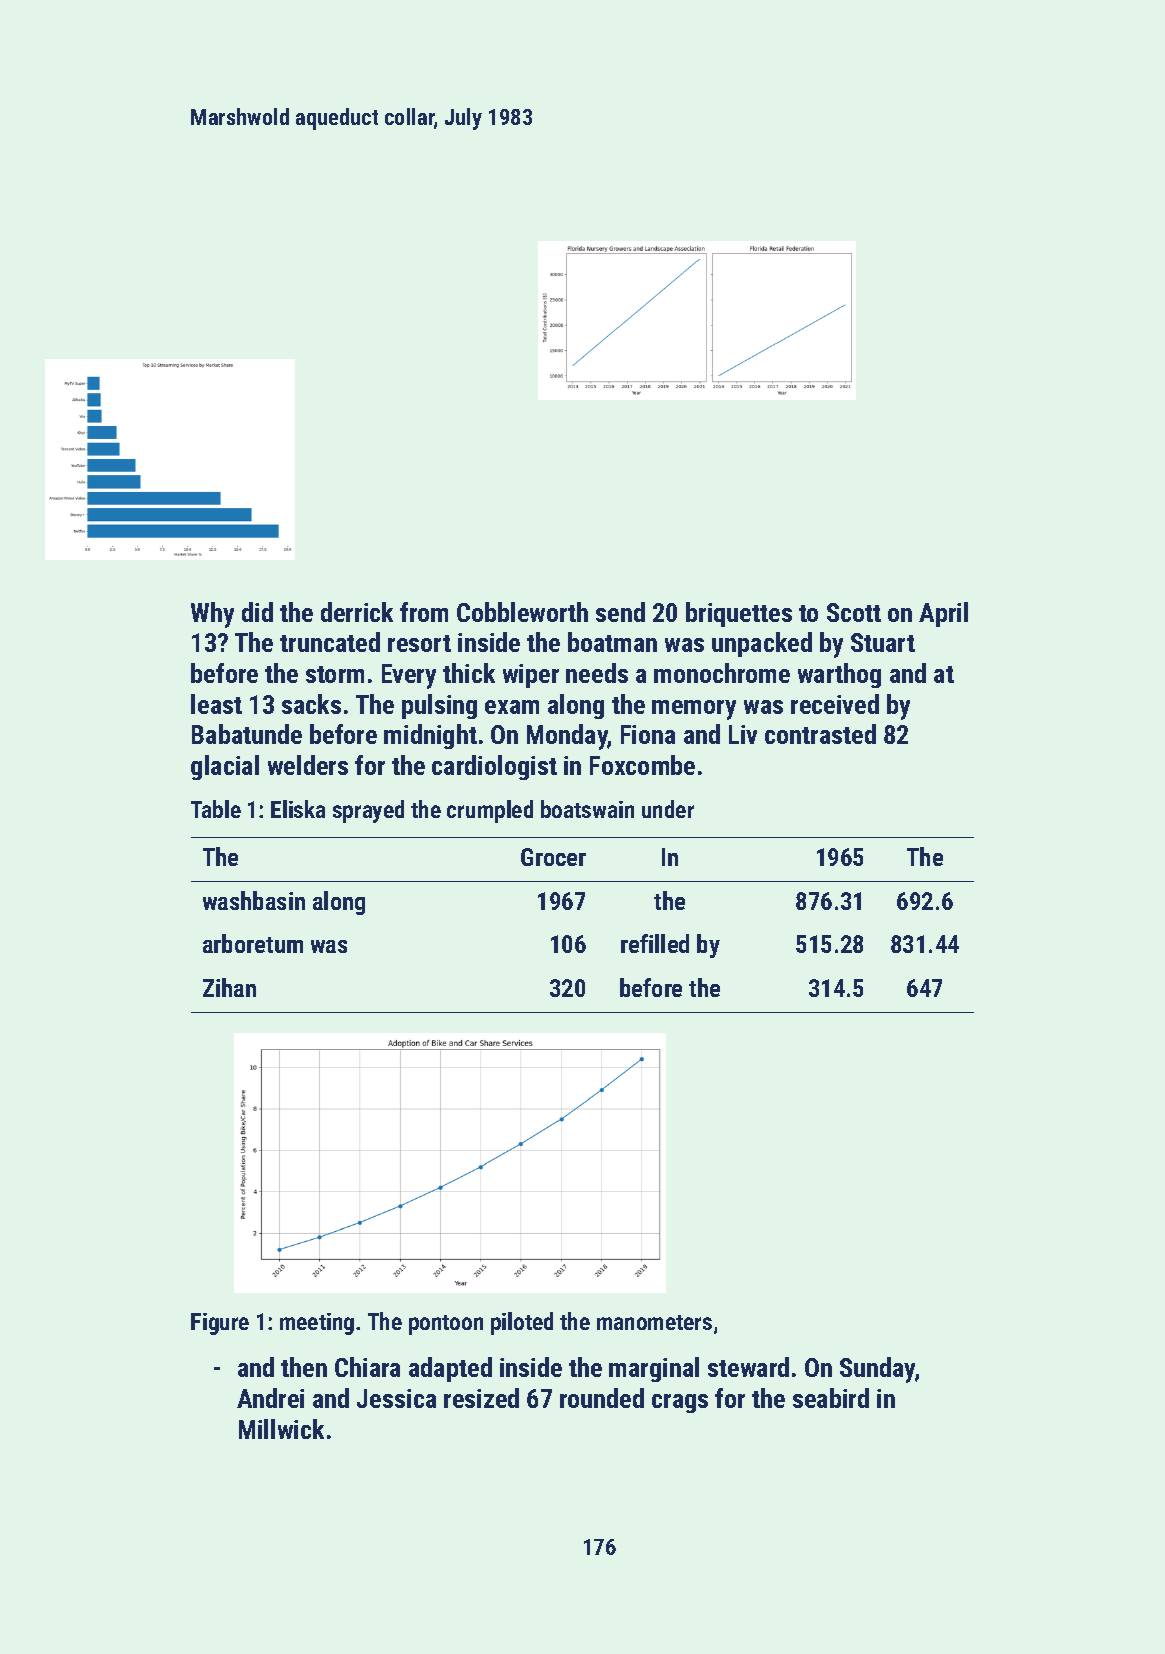 The image size is (1165, 1654). I want to click on crags, so click(680, 1403).
